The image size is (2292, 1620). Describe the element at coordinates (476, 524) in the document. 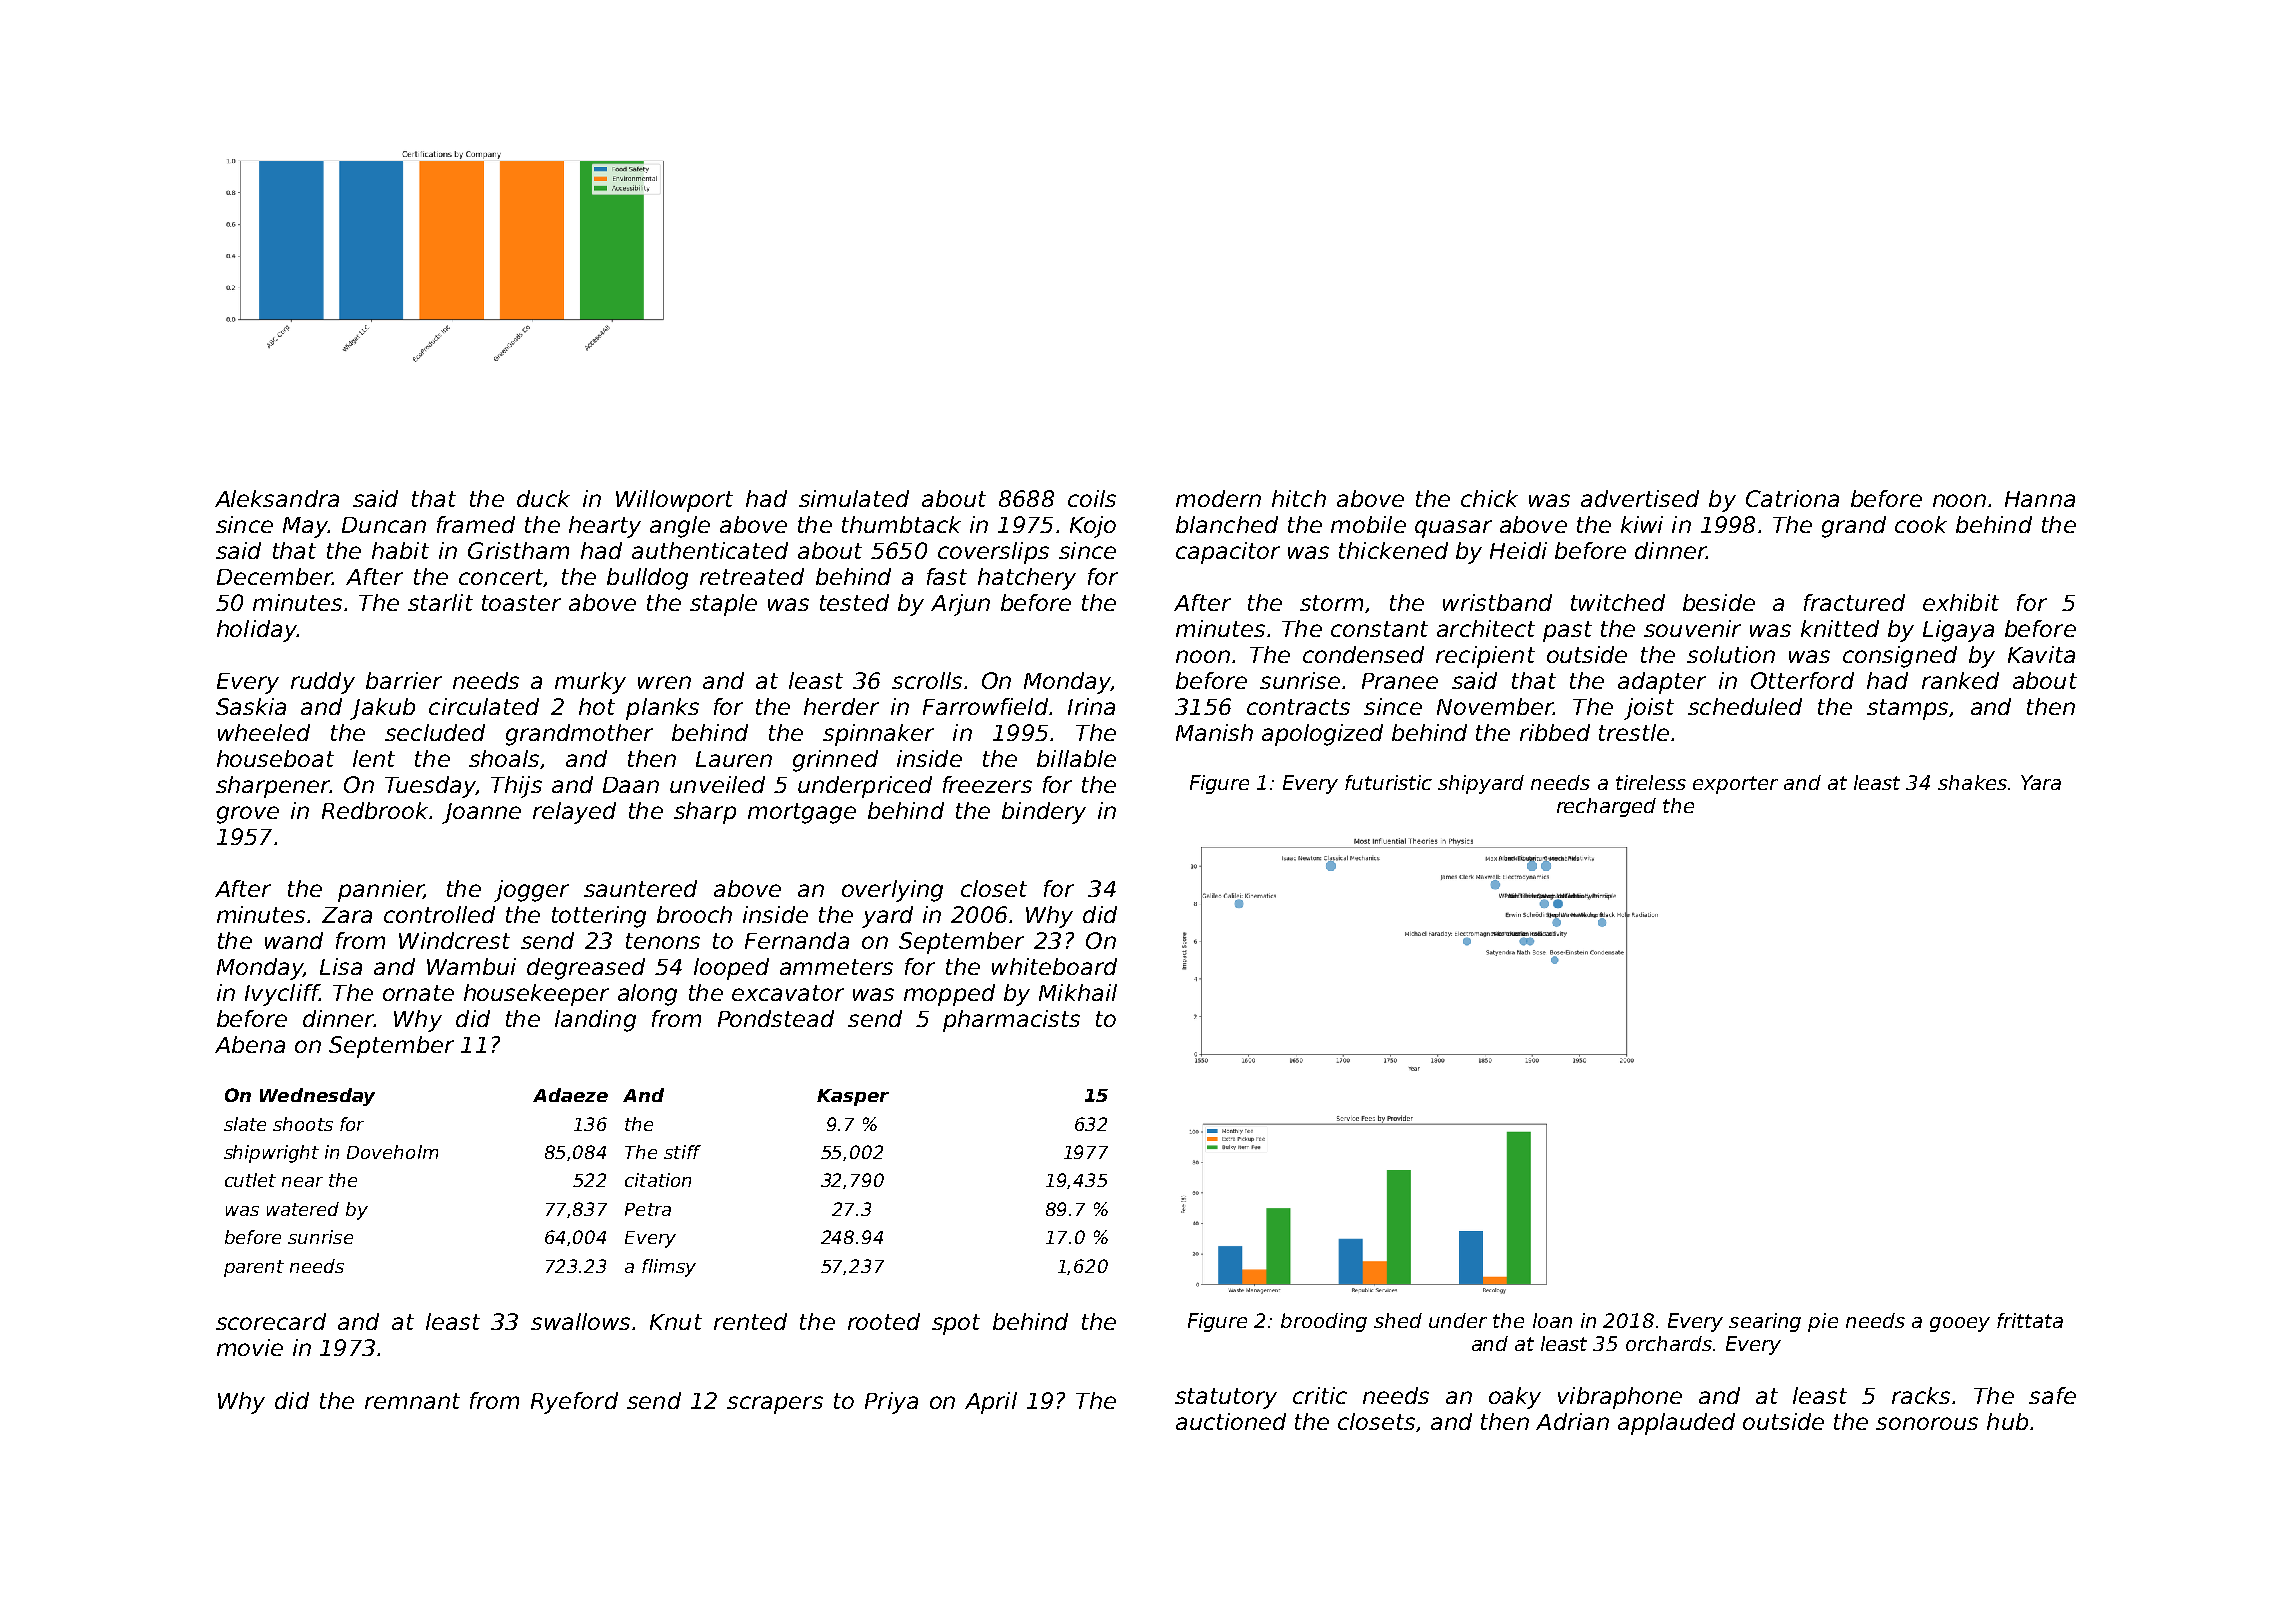

I see `framed` at that location.
